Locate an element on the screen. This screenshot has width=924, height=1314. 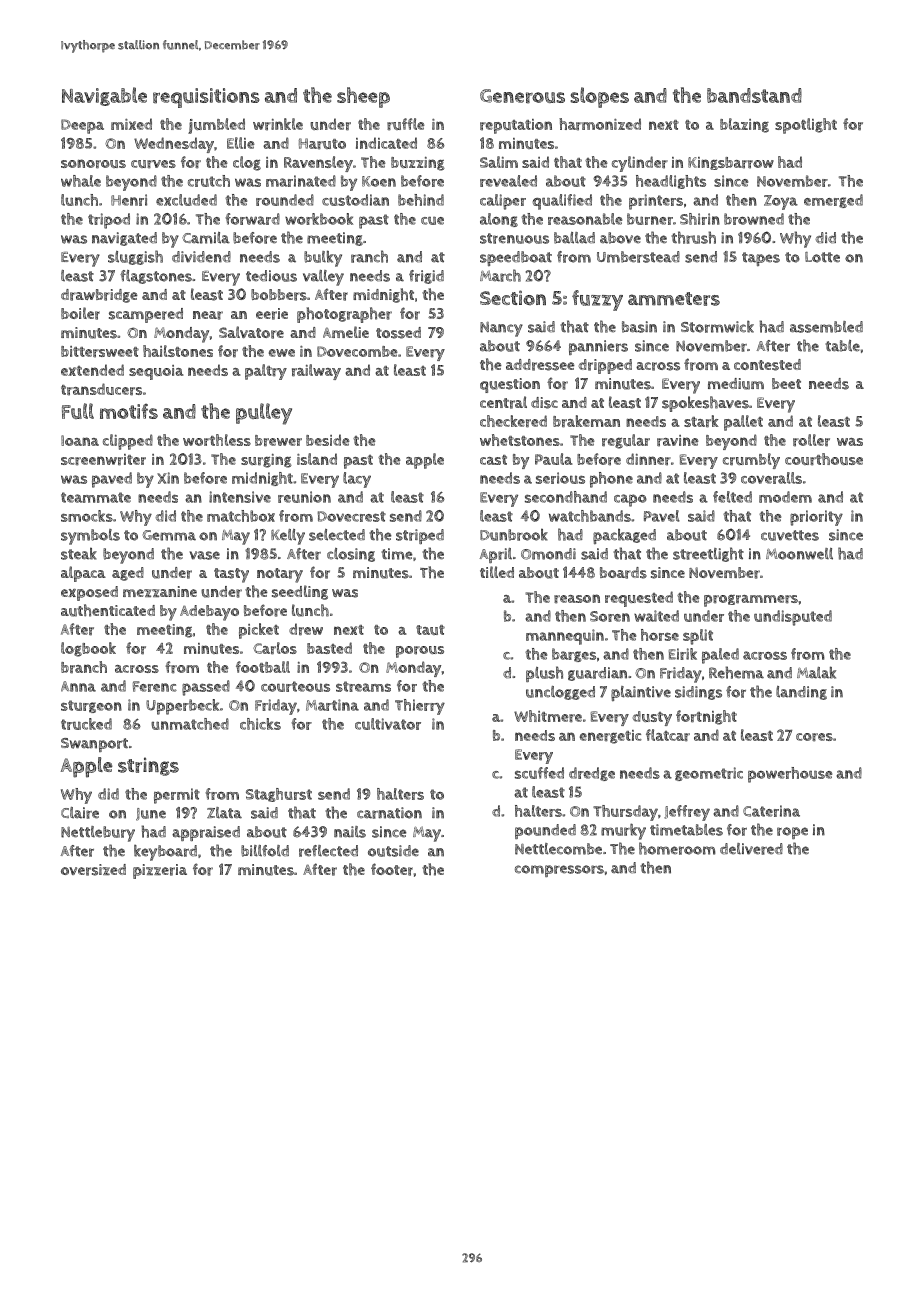
Generous is located at coordinates (522, 96).
